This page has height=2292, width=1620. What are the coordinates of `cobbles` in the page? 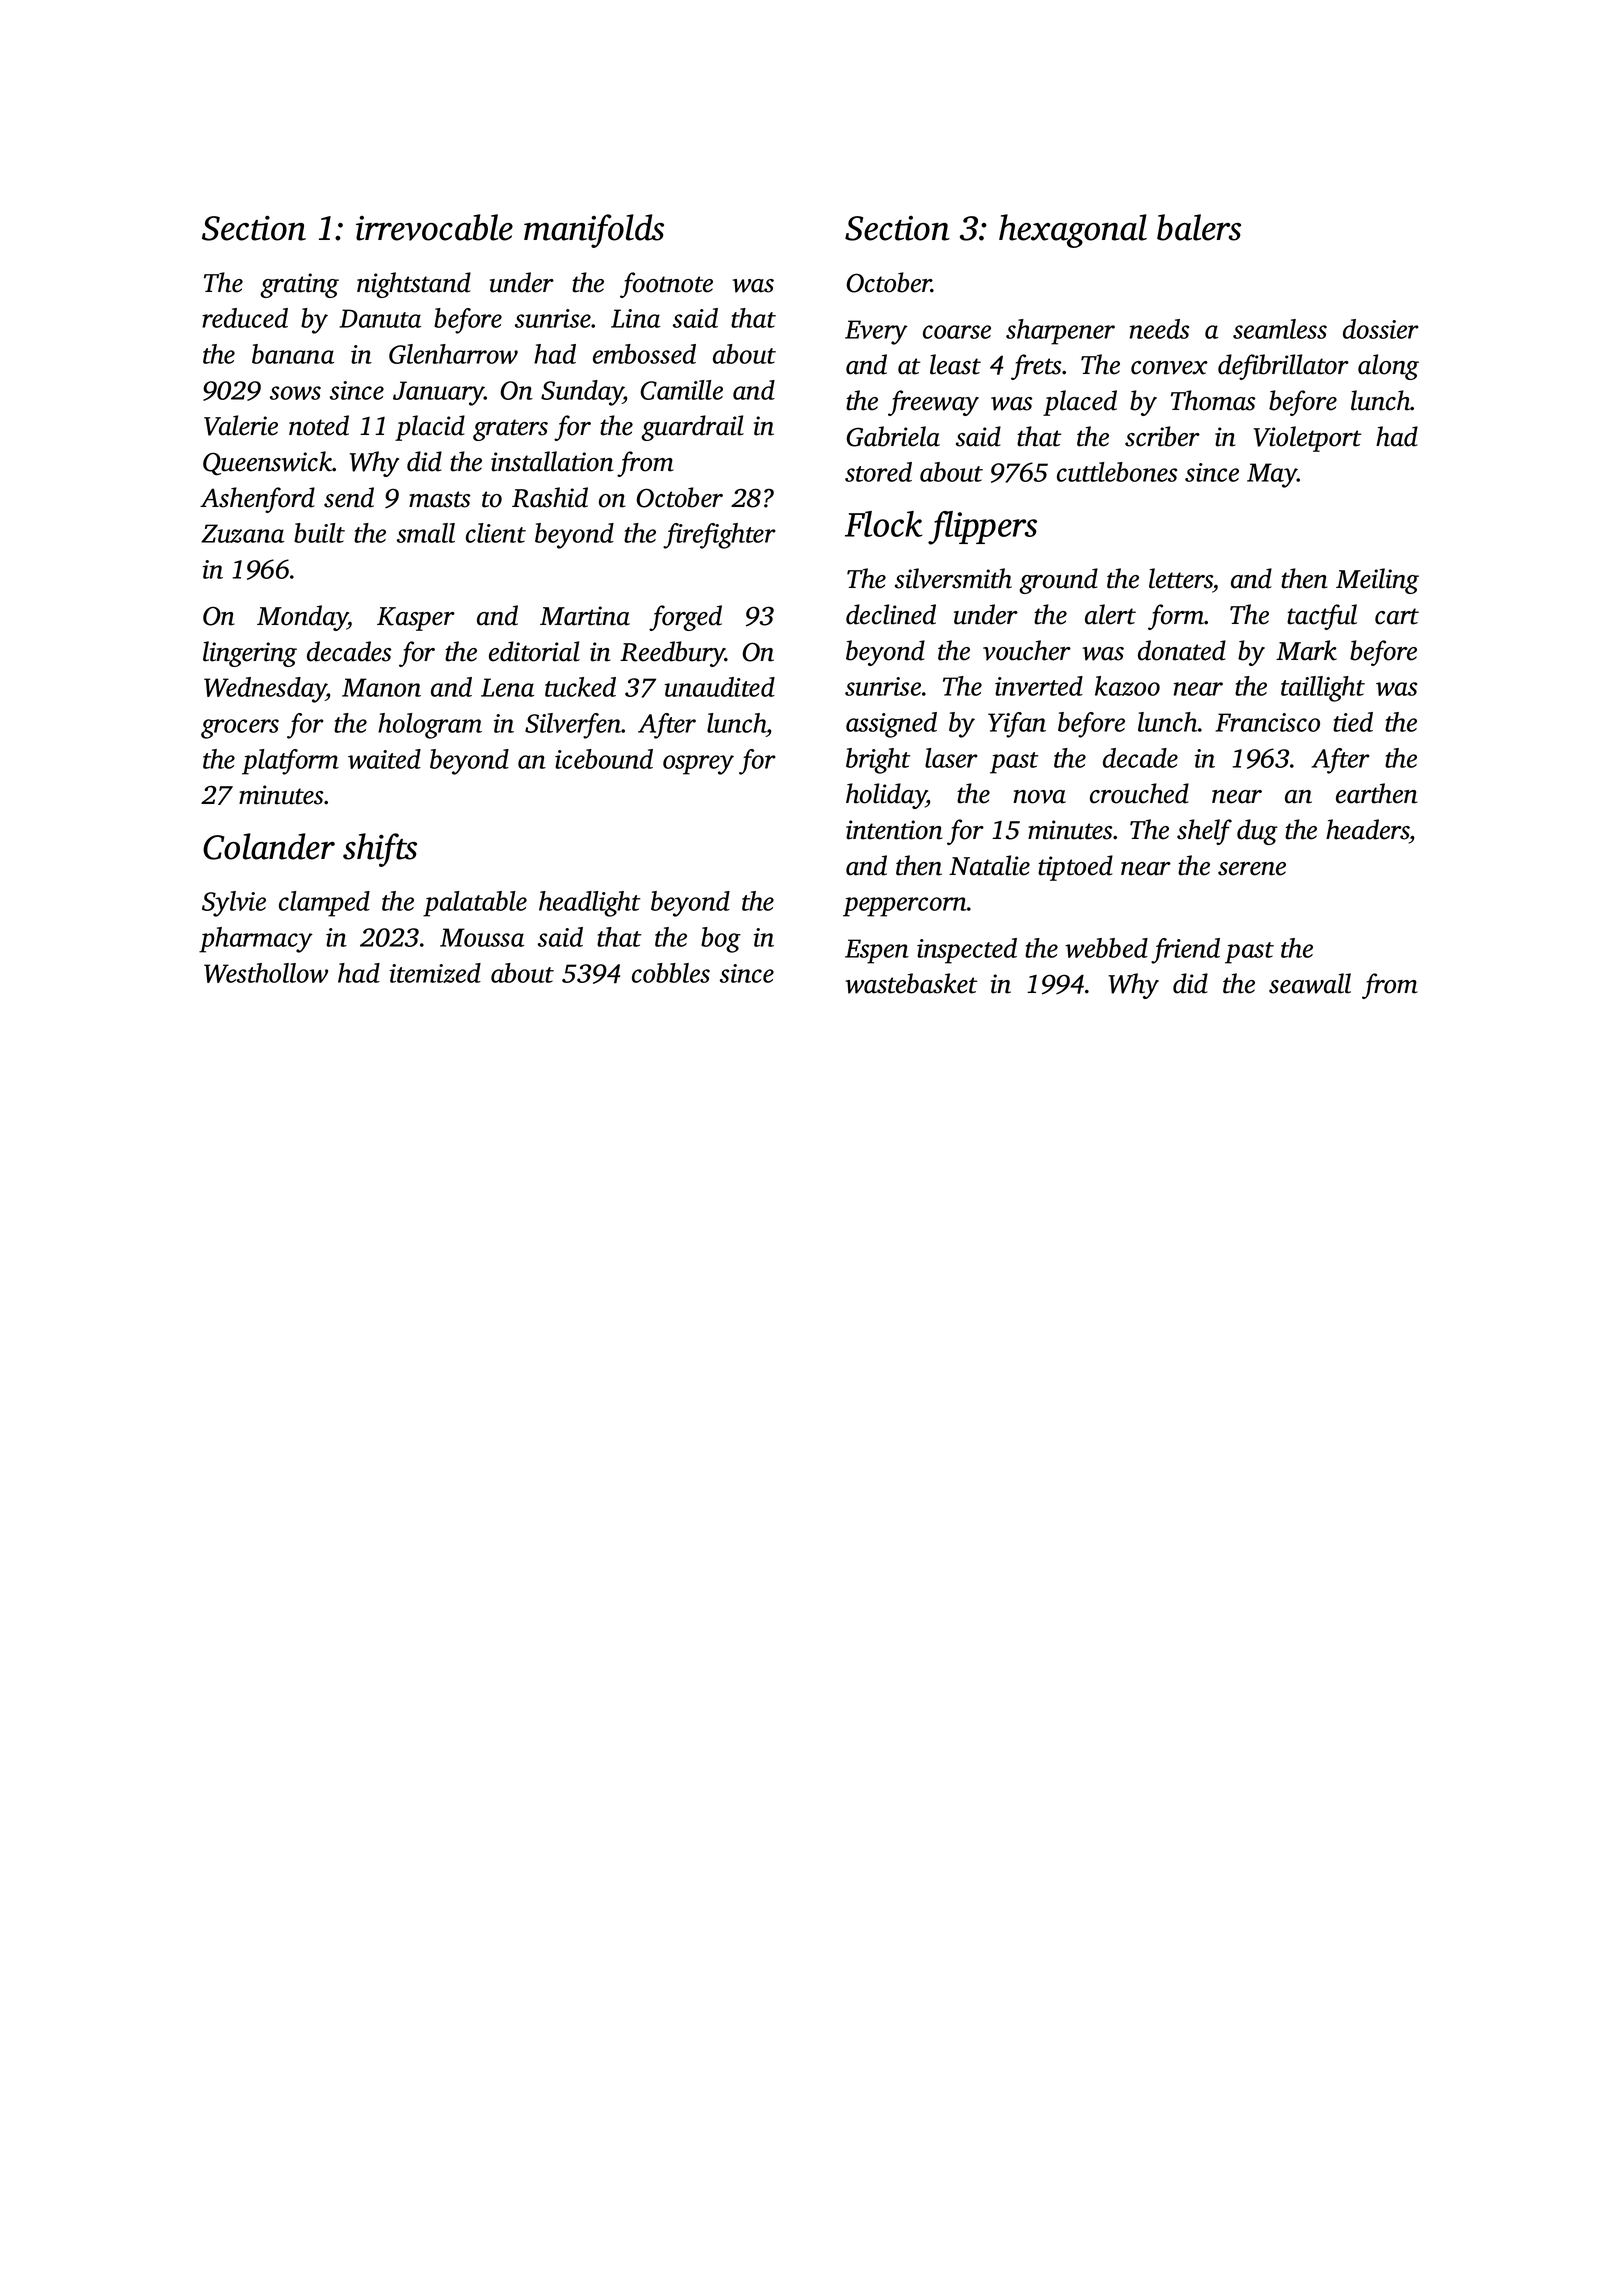 It's located at (671, 973).
